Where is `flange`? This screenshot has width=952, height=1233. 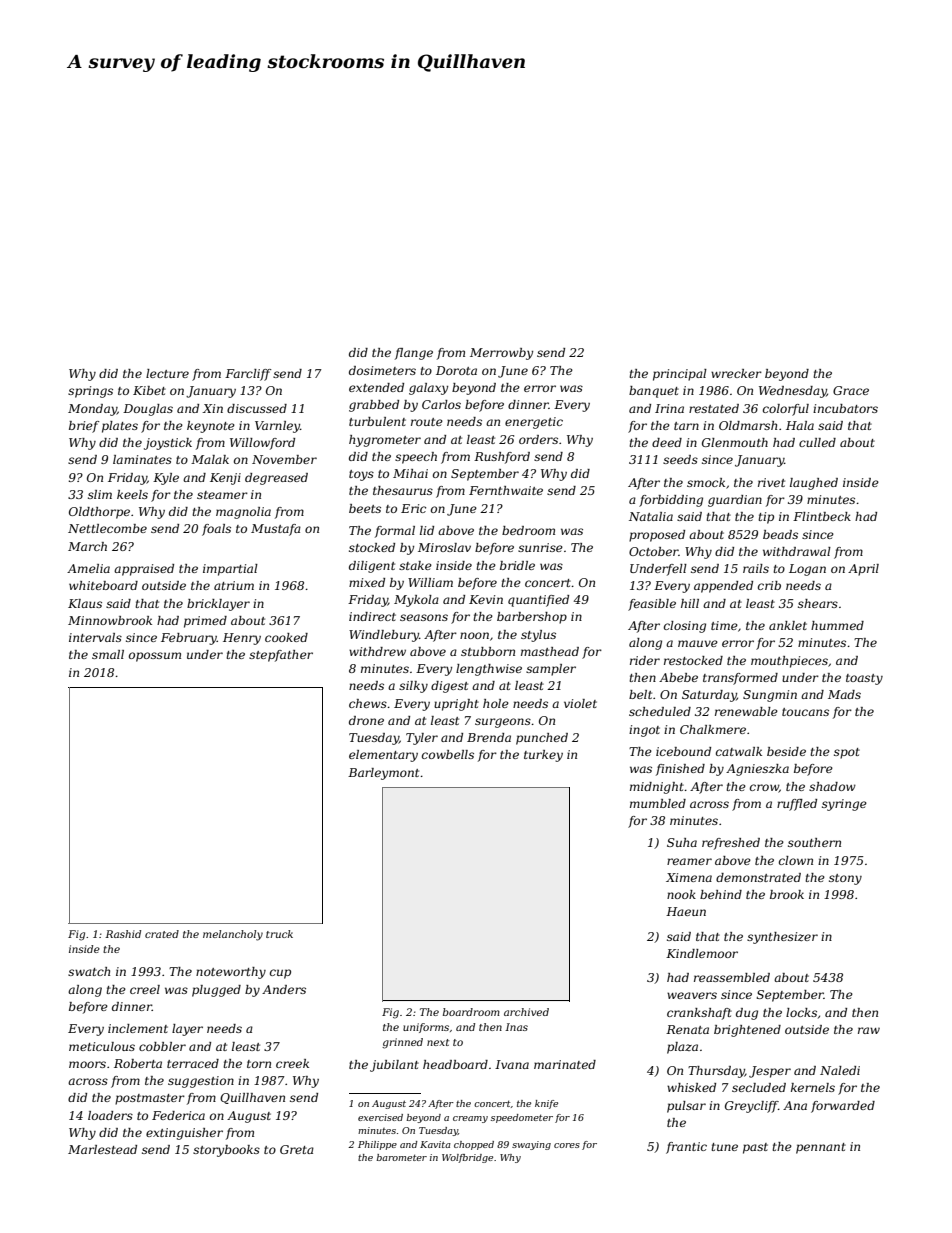
flange is located at coordinates (414, 354).
